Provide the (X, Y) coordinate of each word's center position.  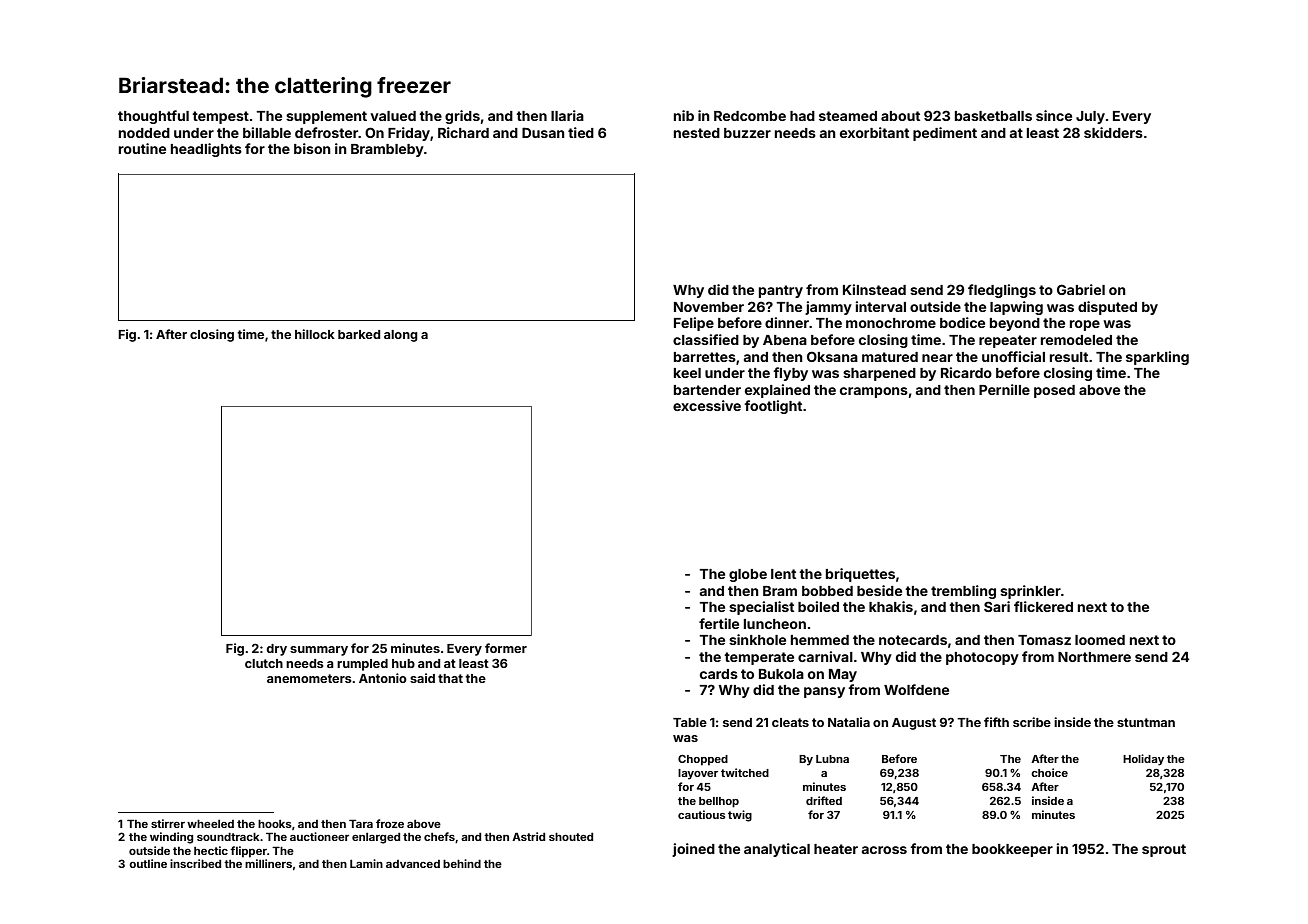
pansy (824, 692)
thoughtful (153, 117)
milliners (268, 863)
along (401, 336)
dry (276, 650)
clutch (264, 663)
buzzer (747, 133)
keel (687, 373)
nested (697, 133)
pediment (945, 134)
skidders (1113, 132)
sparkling (1157, 358)
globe (748, 575)
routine (142, 148)
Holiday (1143, 760)
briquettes (860, 575)
